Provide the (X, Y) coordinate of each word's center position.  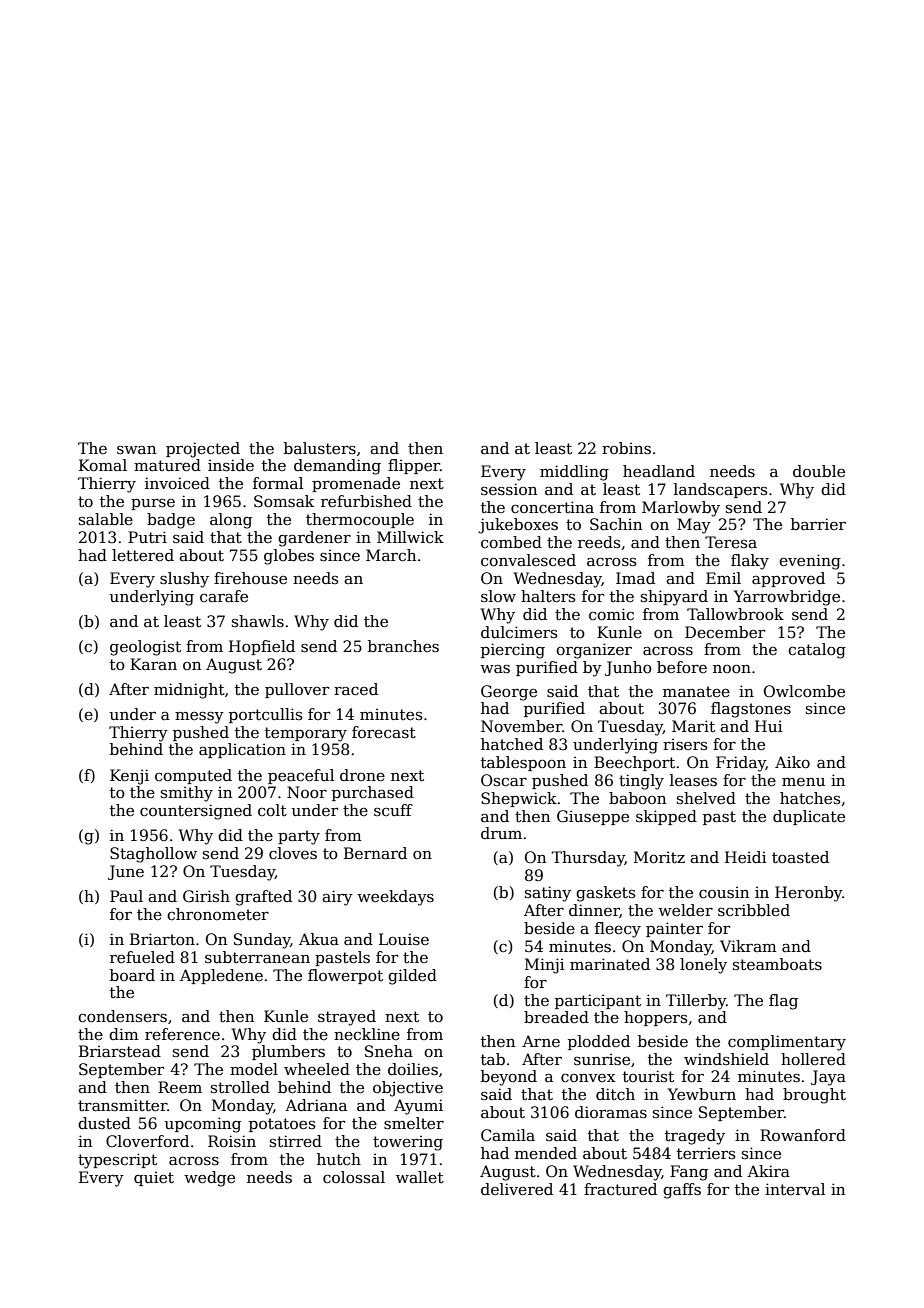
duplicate (809, 817)
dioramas (611, 1112)
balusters (320, 448)
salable (106, 519)
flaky (750, 562)
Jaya (828, 1078)
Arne (541, 1041)
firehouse (250, 578)
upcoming (203, 1125)
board (132, 975)
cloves (293, 853)
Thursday (588, 859)
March (391, 555)
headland (659, 471)
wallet (420, 1177)
